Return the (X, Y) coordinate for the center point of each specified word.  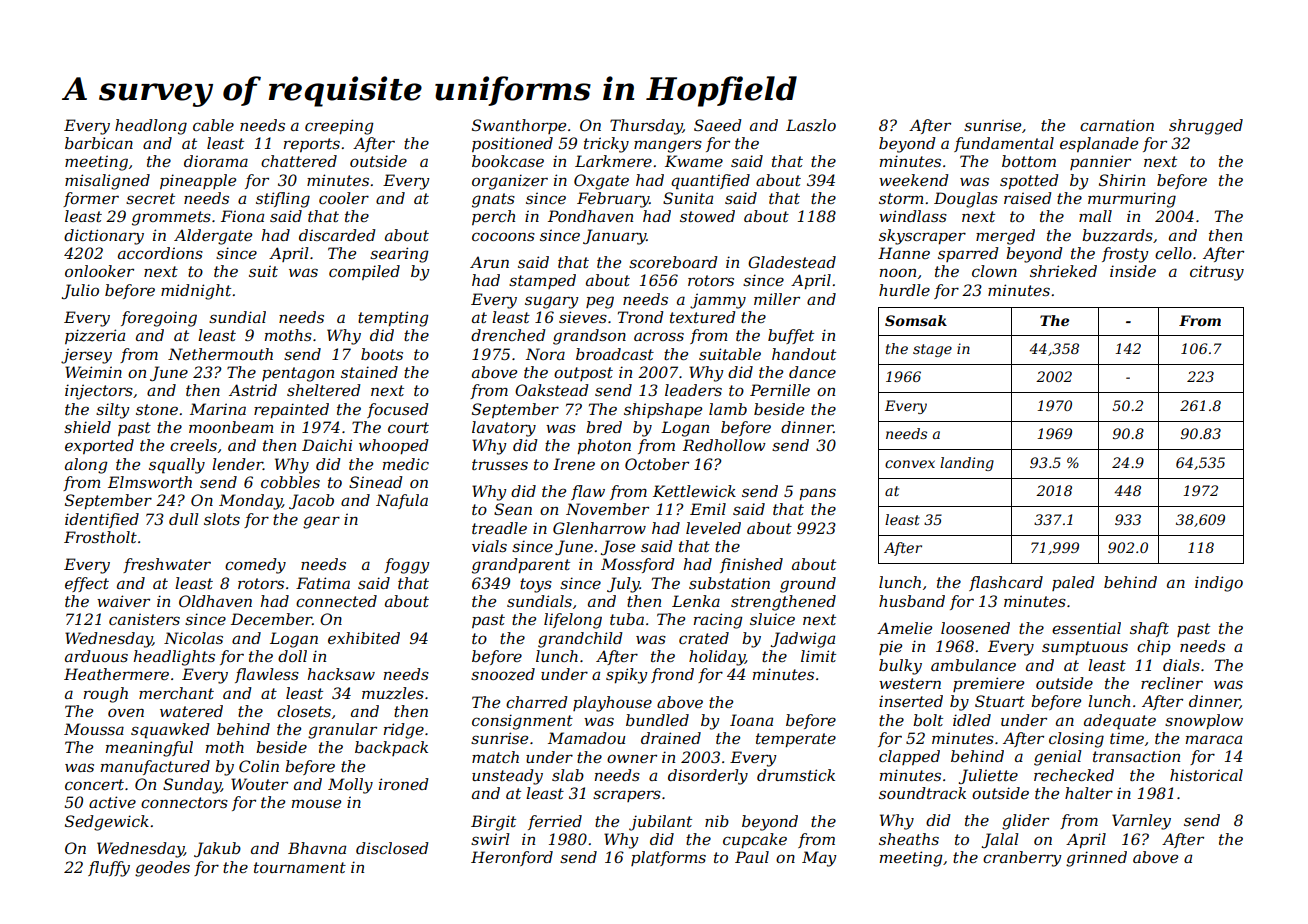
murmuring (1132, 200)
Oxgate (601, 182)
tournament (300, 867)
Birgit (493, 823)
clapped (909, 757)
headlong (151, 127)
